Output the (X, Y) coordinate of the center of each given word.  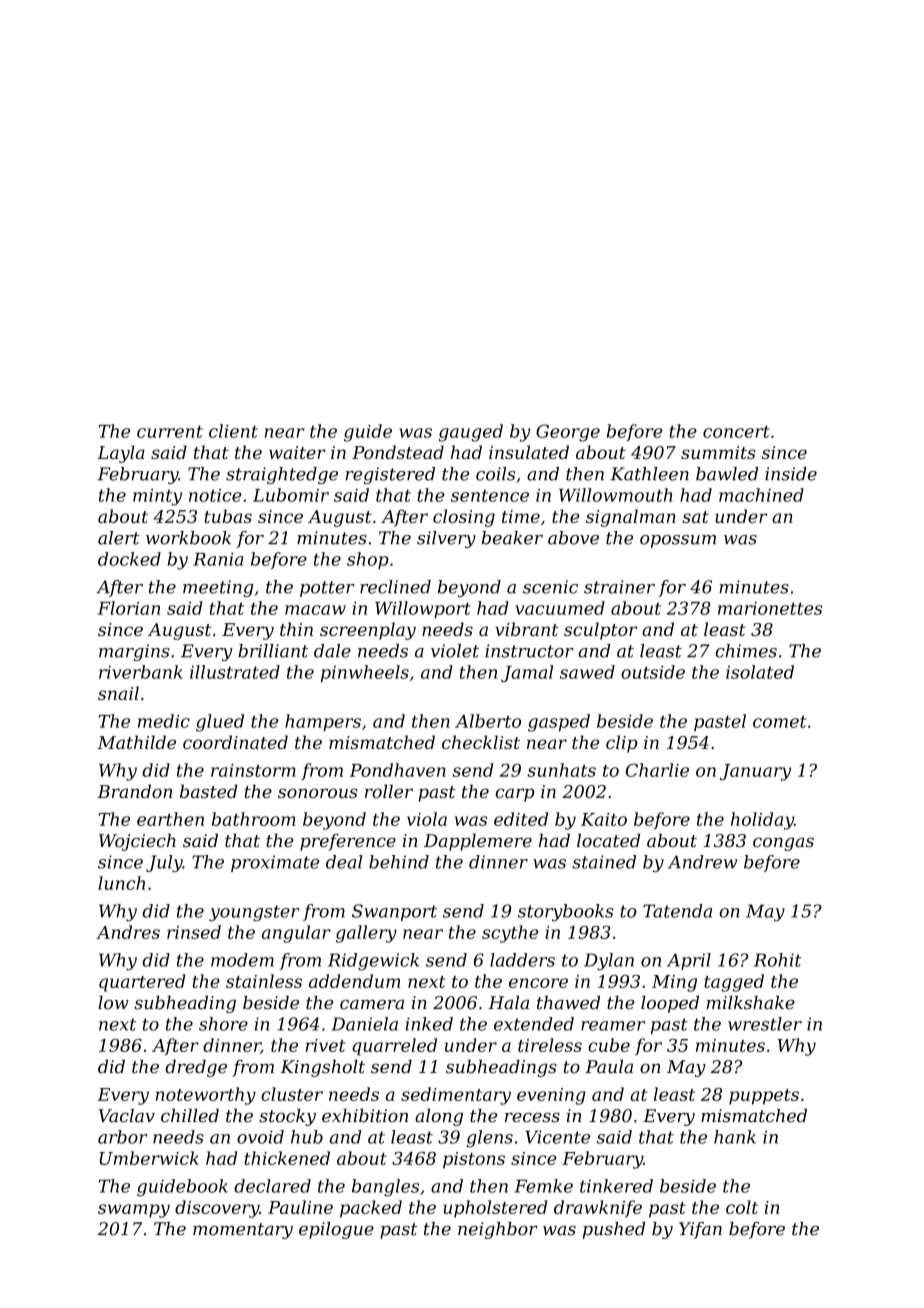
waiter (297, 452)
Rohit (777, 960)
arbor (123, 1137)
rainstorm (253, 770)
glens (490, 1139)
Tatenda (677, 911)
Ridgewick (373, 962)
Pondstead (398, 452)
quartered (142, 983)
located (608, 840)
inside (791, 474)
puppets (764, 1097)
